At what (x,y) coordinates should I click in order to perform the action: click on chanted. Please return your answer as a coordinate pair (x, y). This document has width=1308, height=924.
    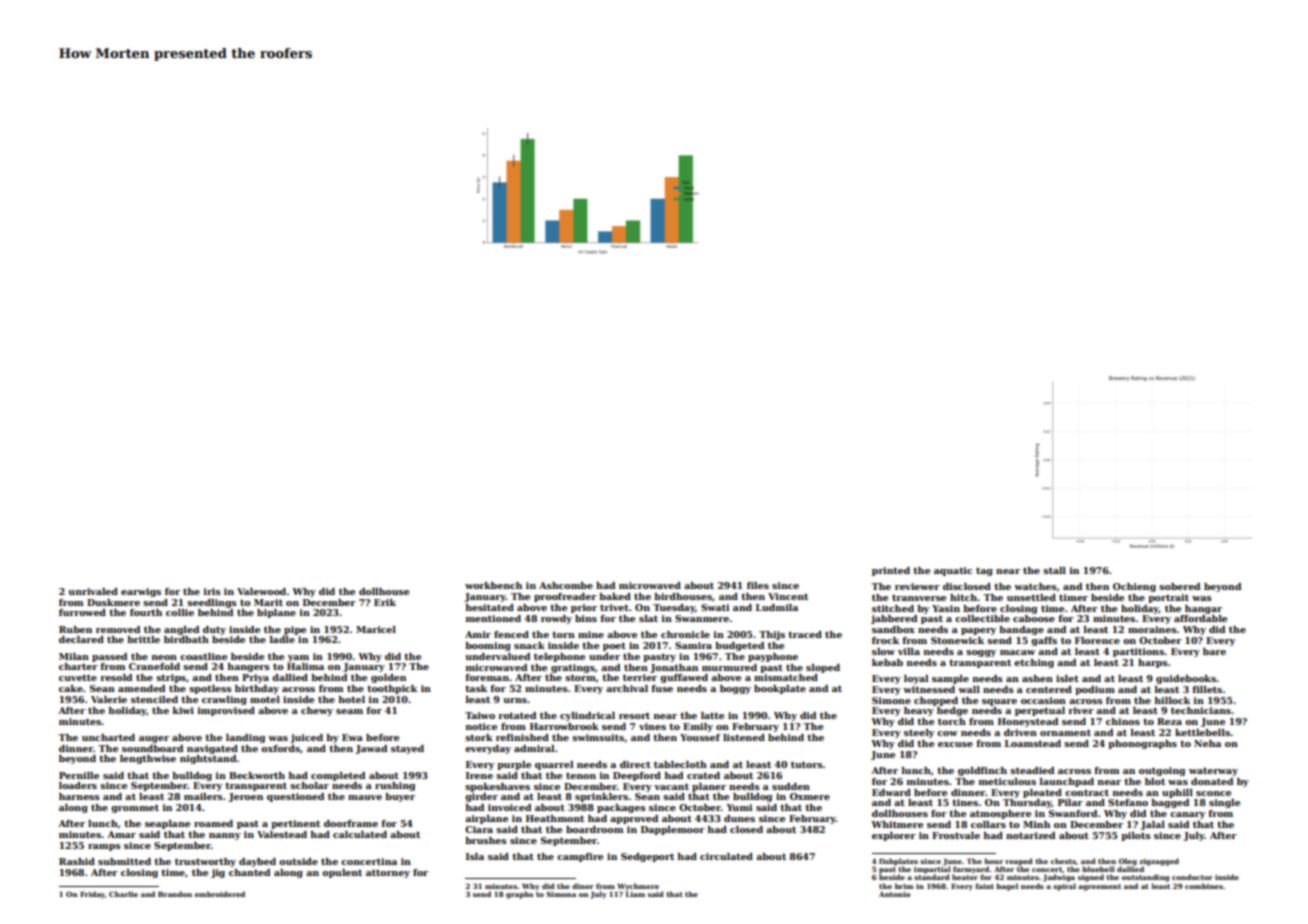
    Looking at the image, I should click on (249, 872).
